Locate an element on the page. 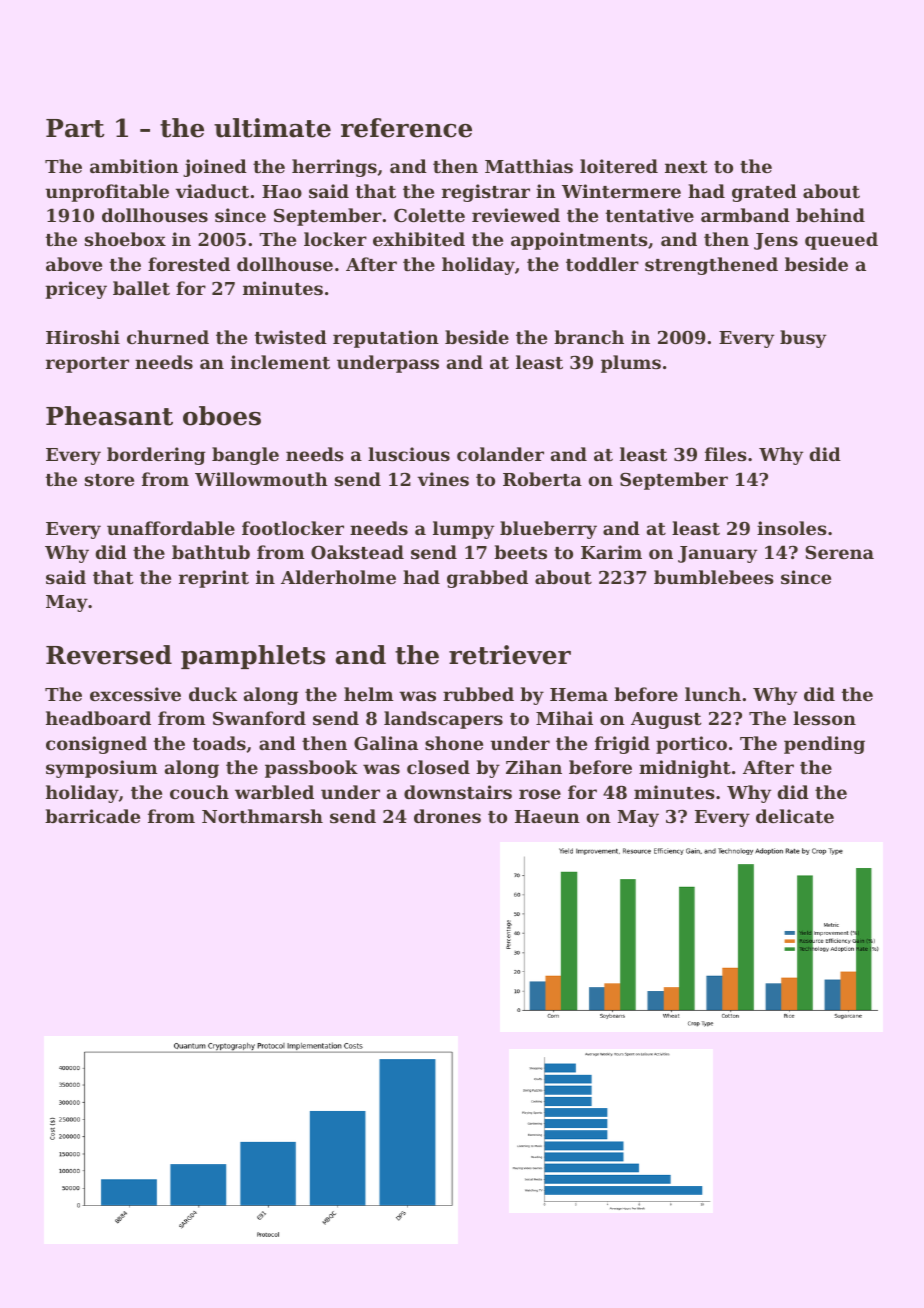  Part is located at coordinates (75, 128).
